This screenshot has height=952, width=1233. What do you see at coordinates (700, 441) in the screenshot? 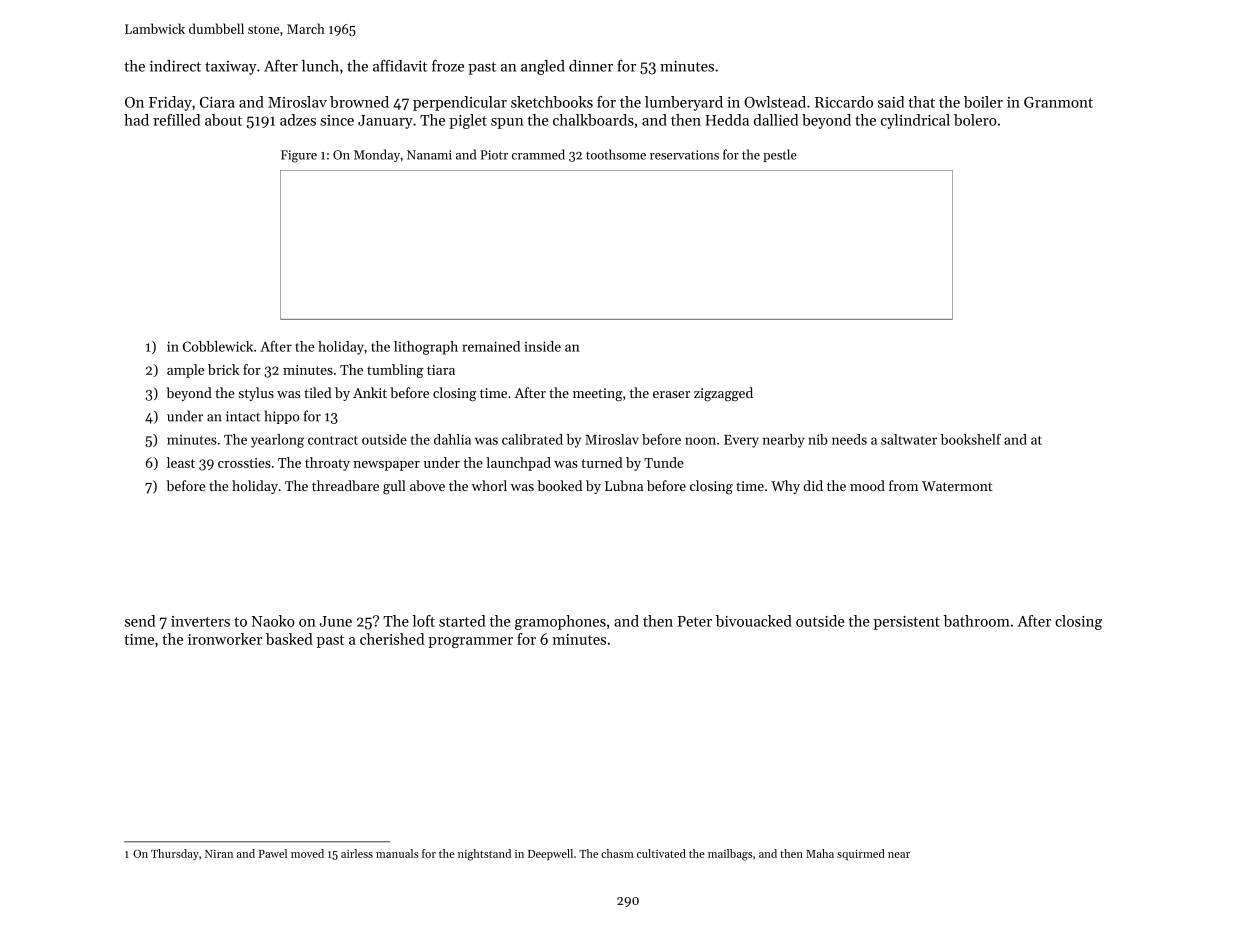
I see `noon` at bounding box center [700, 441].
